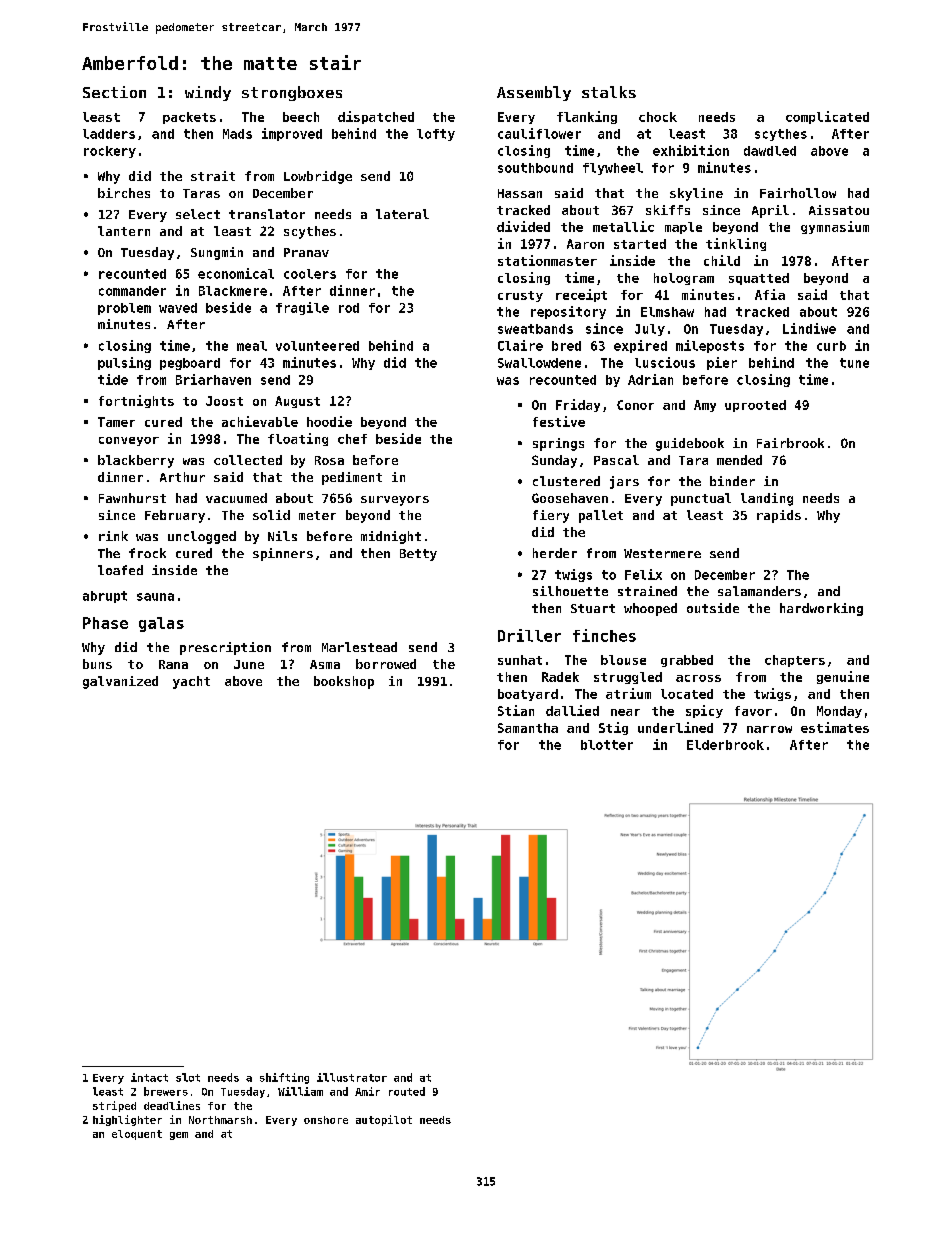  What do you see at coordinates (300, 1091) in the screenshot?
I see `William` at bounding box center [300, 1091].
